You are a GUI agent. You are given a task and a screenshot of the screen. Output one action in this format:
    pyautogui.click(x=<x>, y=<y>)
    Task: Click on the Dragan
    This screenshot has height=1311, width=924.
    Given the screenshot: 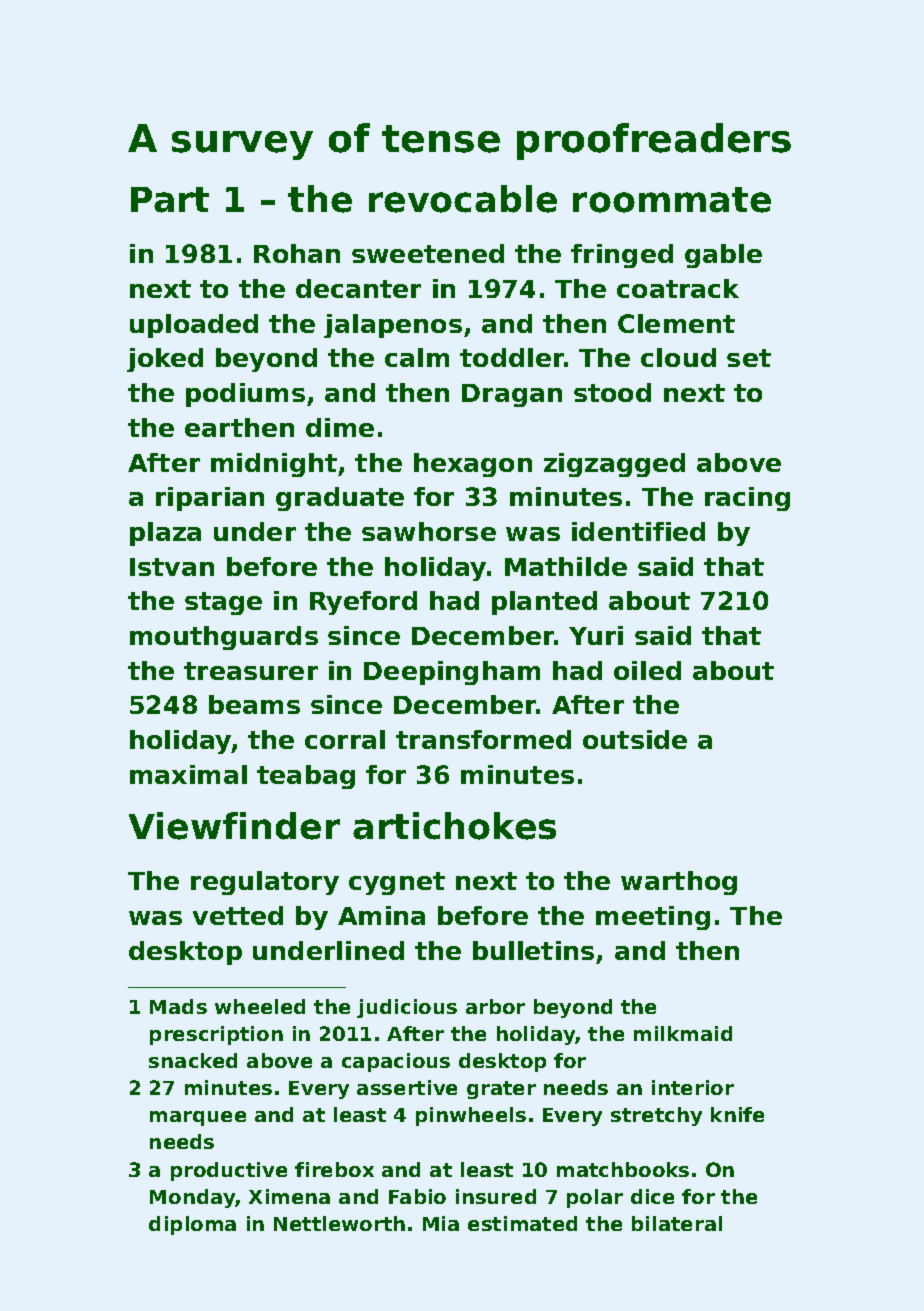 What is the action you would take?
    pyautogui.click(x=512, y=395)
